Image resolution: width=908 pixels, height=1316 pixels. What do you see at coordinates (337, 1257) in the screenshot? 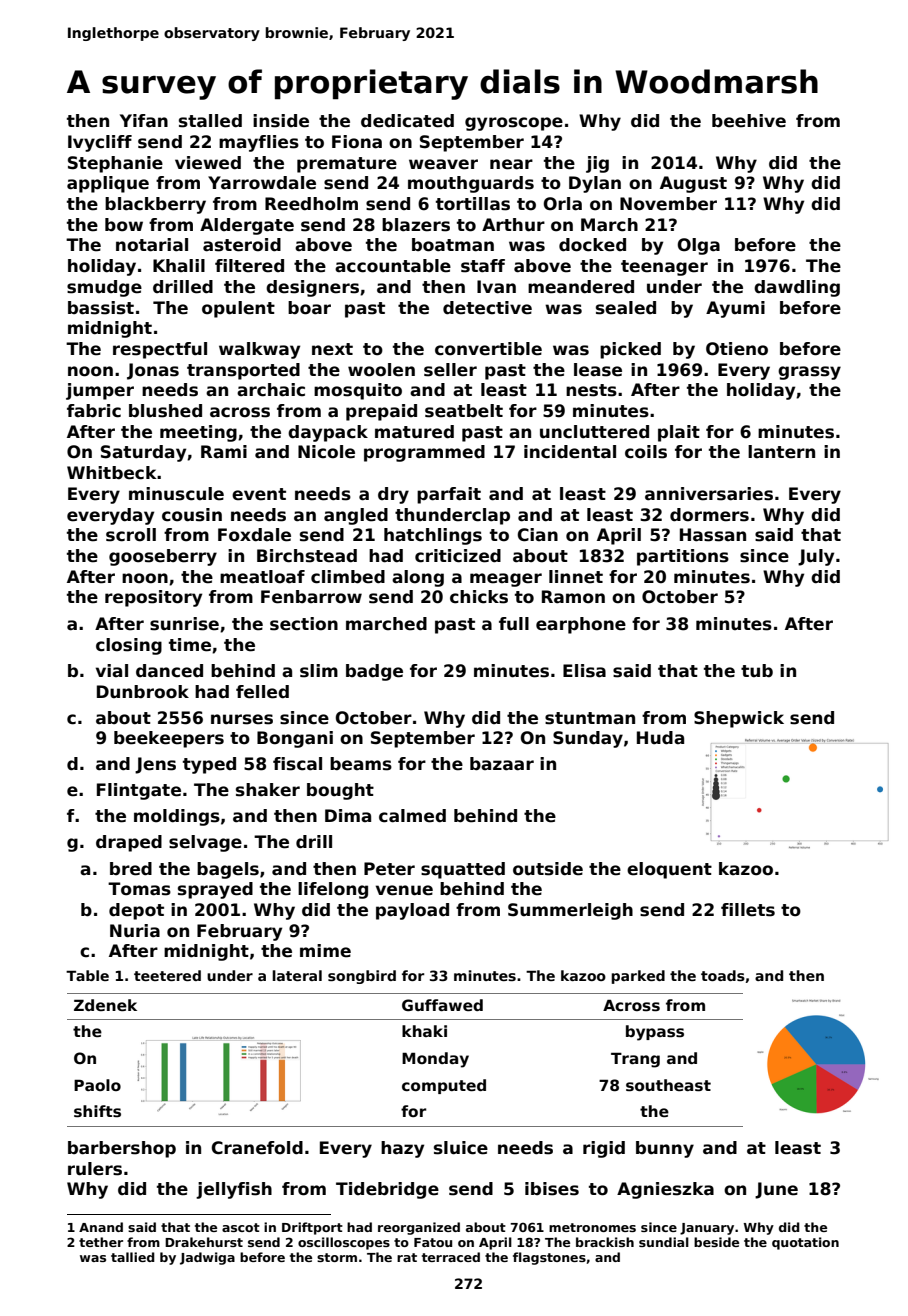
I see `storm` at bounding box center [337, 1257].
